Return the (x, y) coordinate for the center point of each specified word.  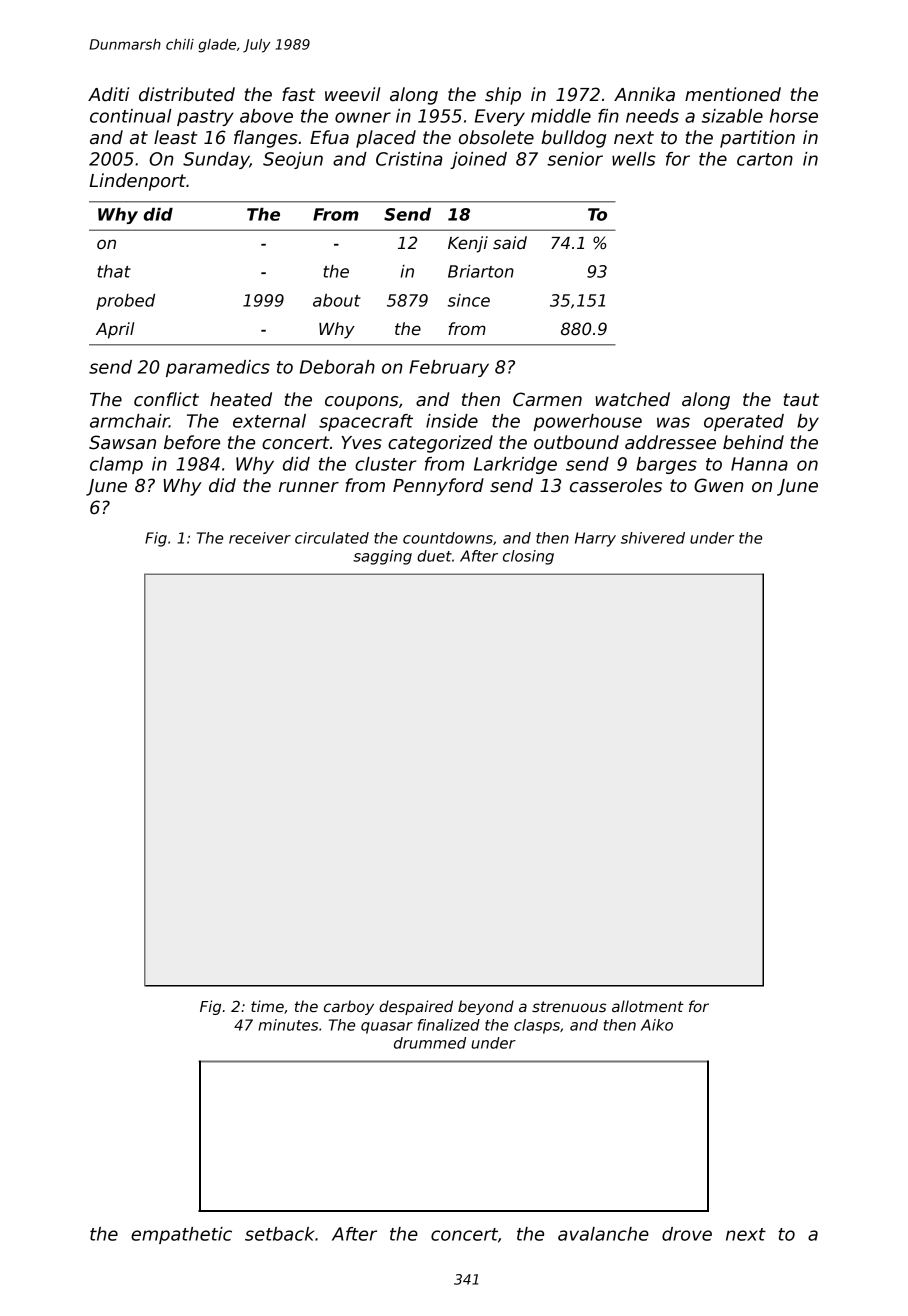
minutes (288, 1025)
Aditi (108, 94)
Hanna (759, 464)
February (449, 368)
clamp (116, 465)
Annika (644, 94)
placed (386, 139)
